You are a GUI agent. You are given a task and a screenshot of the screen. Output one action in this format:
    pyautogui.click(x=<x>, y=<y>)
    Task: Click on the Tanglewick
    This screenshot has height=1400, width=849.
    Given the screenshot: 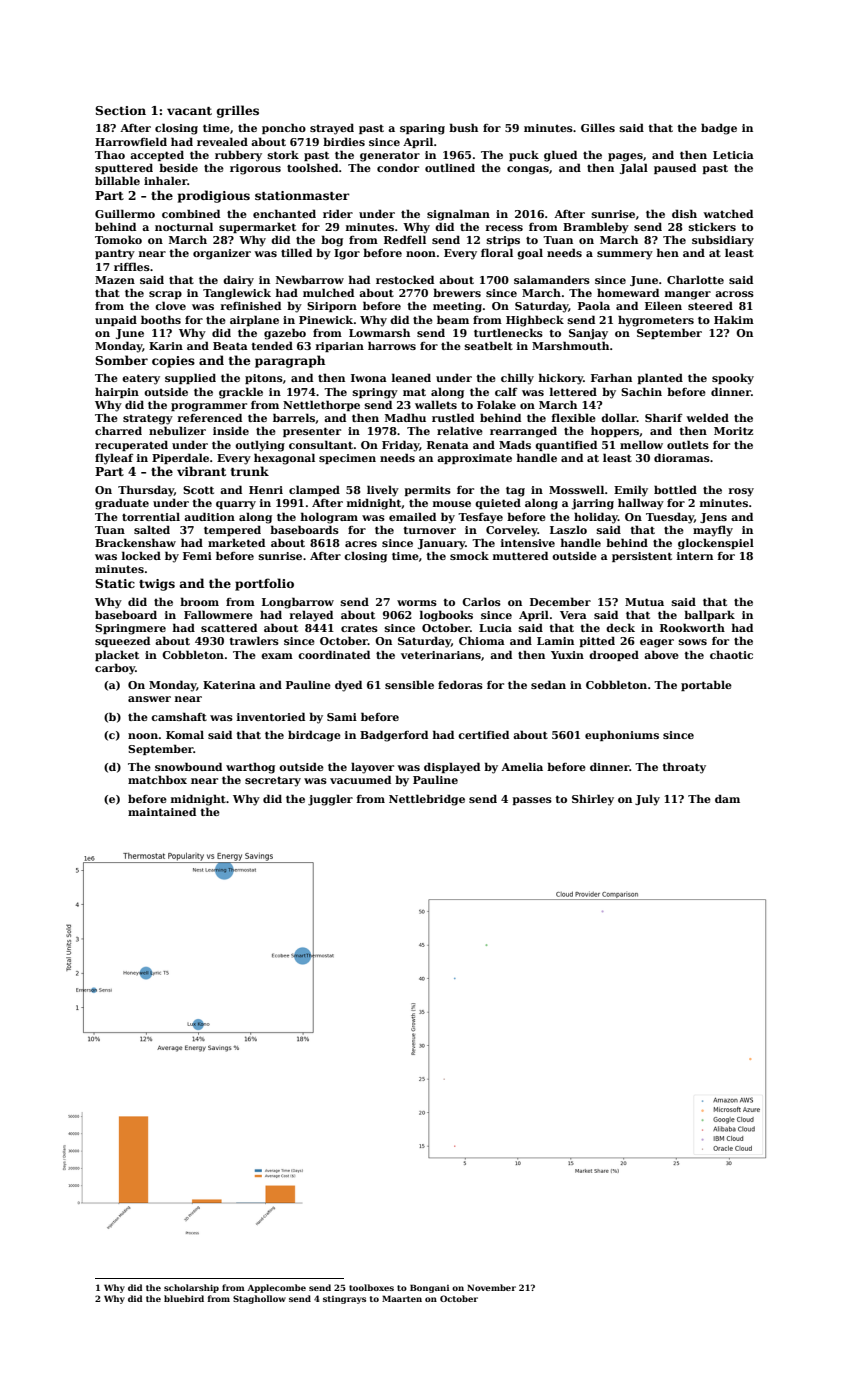 What is the action you would take?
    pyautogui.click(x=237, y=294)
